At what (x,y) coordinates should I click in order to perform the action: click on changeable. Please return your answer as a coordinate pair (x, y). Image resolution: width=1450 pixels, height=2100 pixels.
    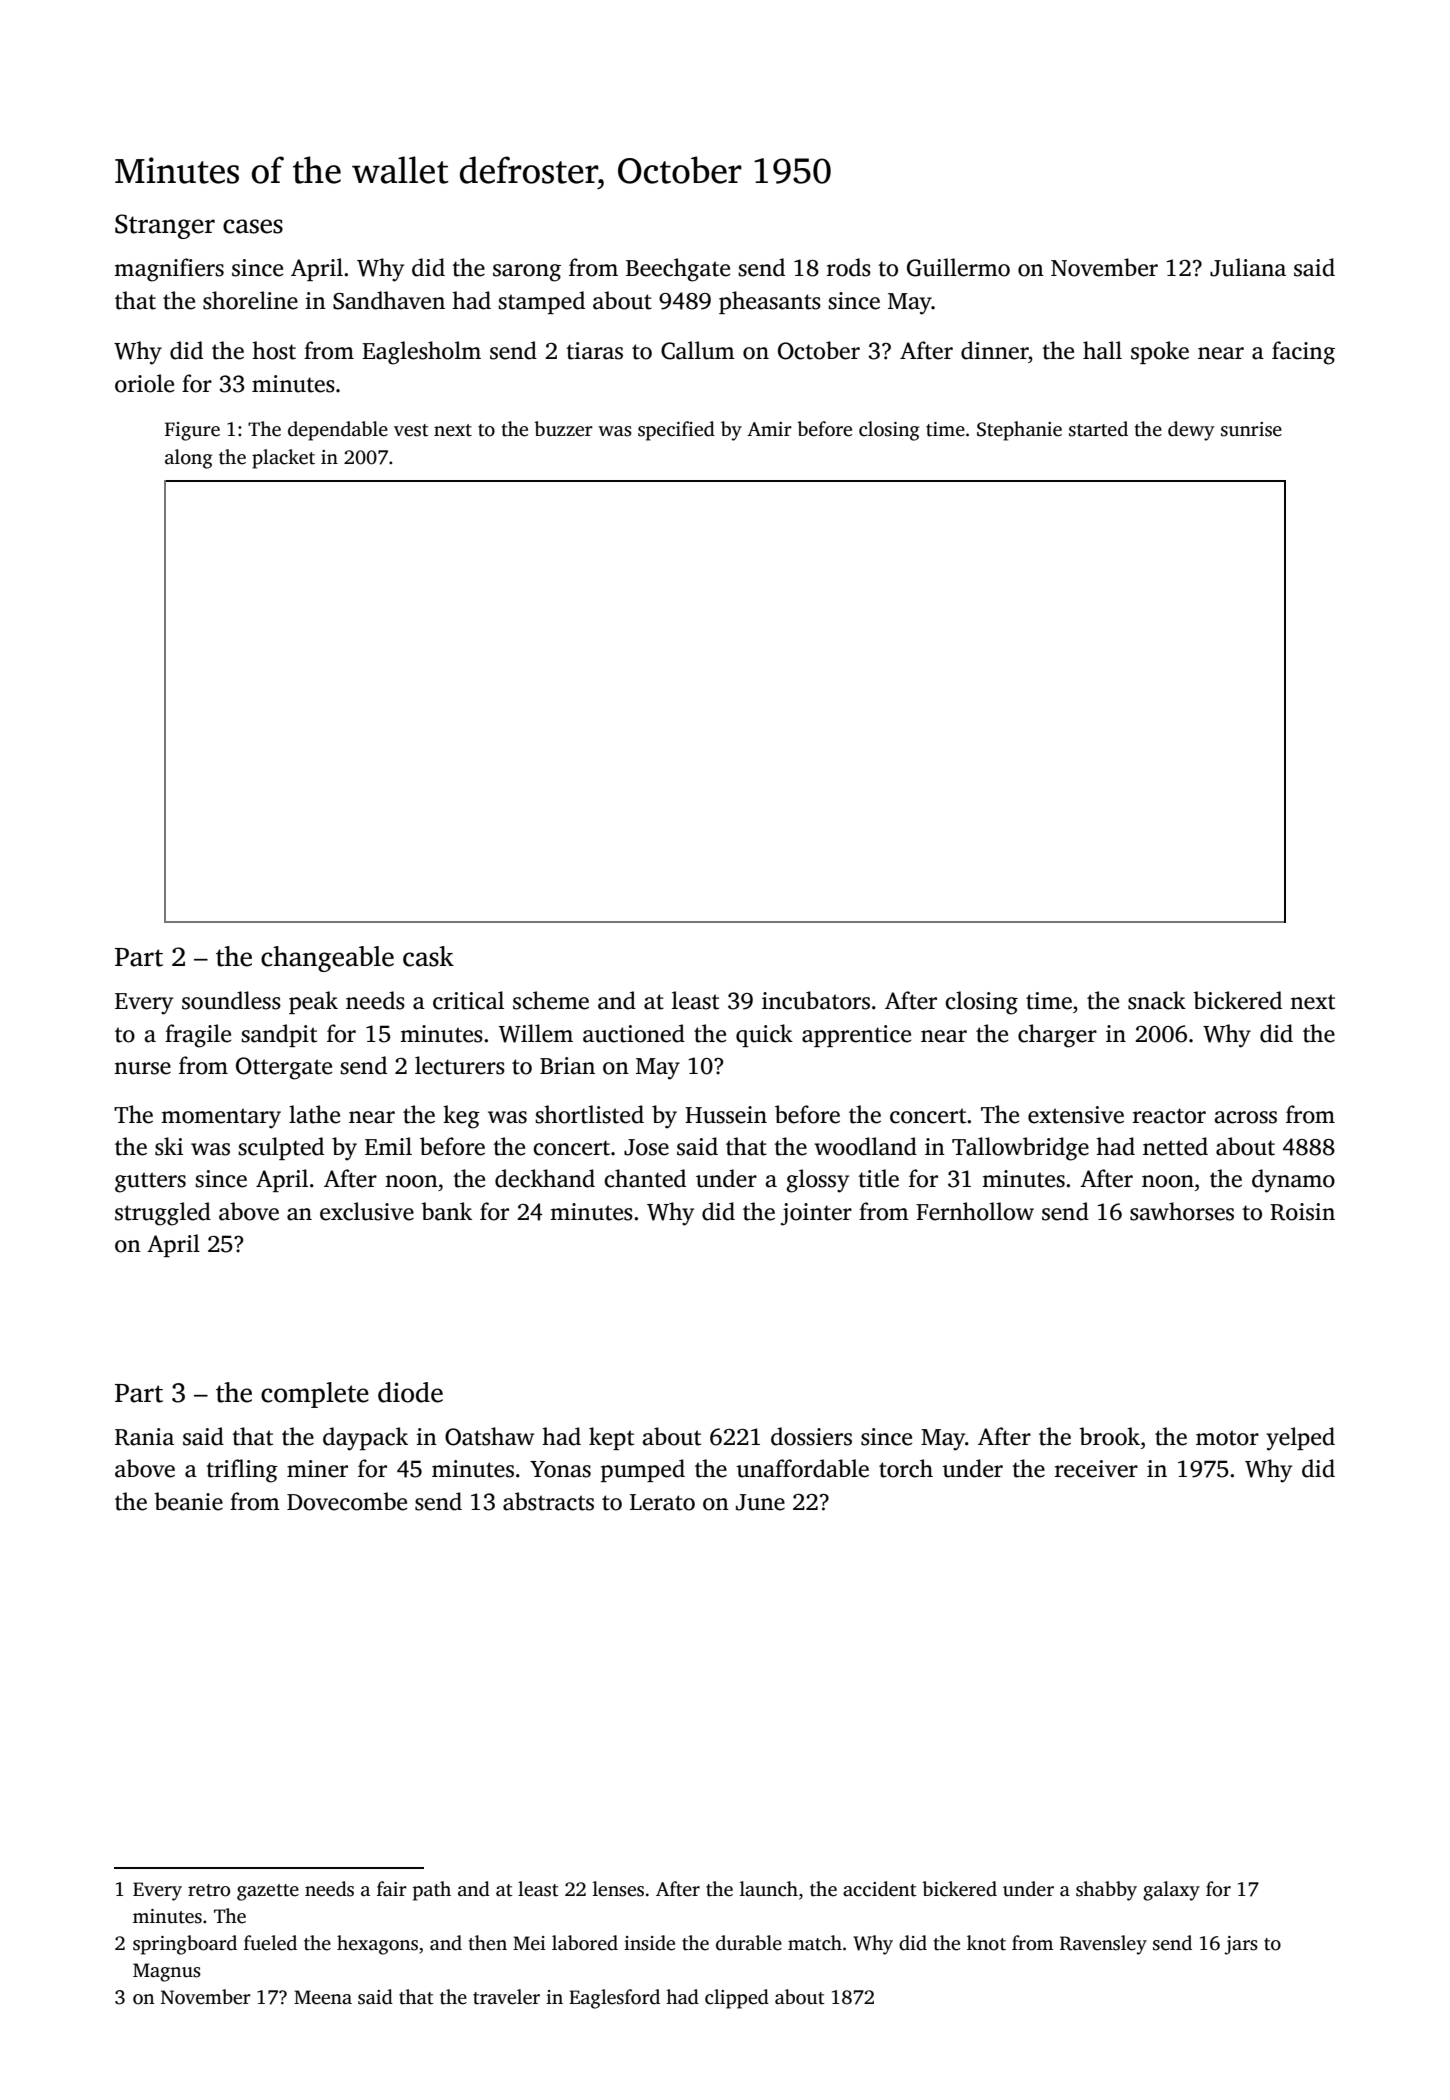
    Looking at the image, I should click on (327, 959).
